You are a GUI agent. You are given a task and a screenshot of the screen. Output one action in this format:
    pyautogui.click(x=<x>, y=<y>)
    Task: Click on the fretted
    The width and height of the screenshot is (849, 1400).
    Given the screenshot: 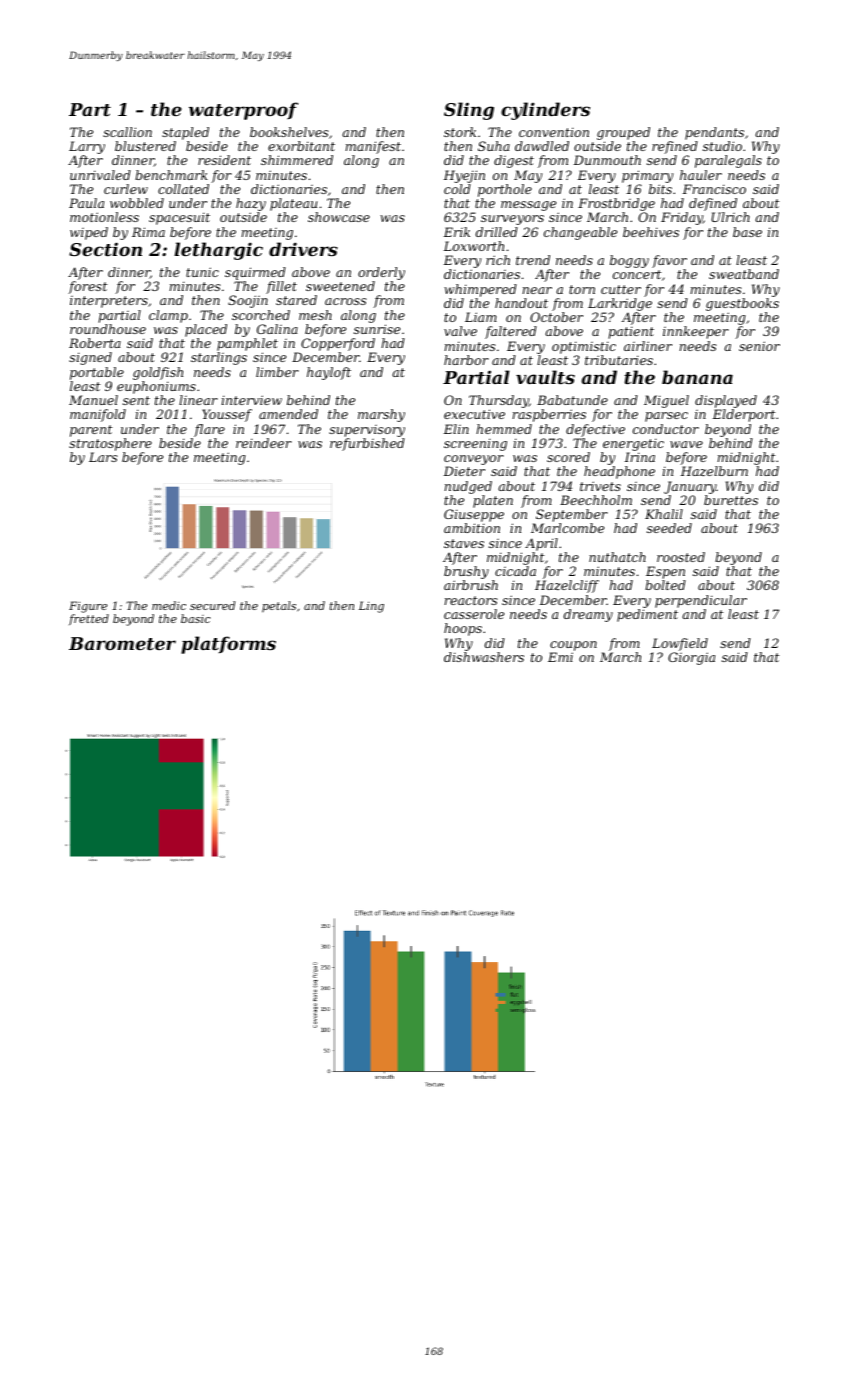 What is the action you would take?
    pyautogui.click(x=89, y=619)
